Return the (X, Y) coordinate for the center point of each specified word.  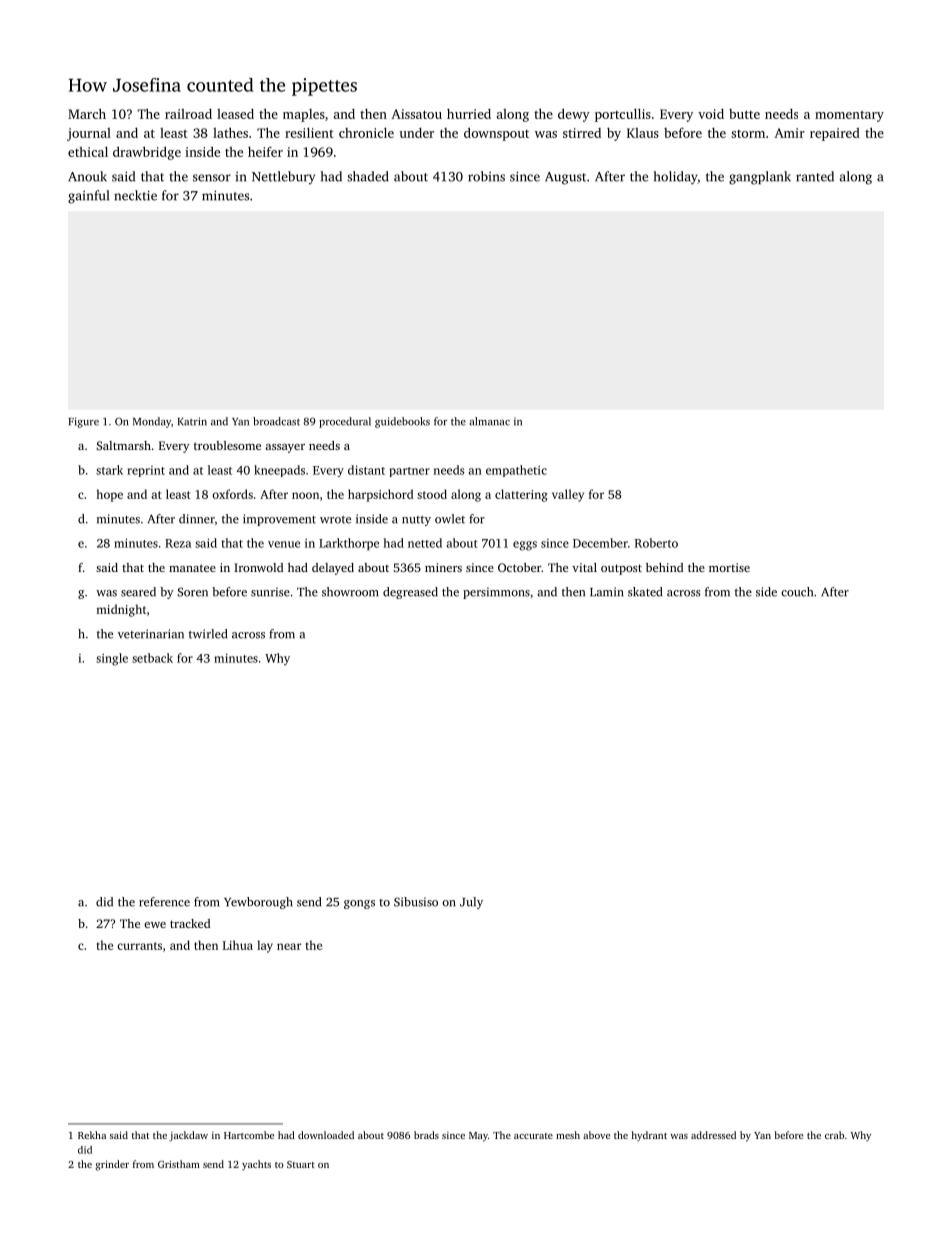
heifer (265, 151)
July (471, 903)
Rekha (92, 1135)
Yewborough (258, 903)
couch (797, 592)
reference (164, 902)
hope (110, 495)
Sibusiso (416, 902)
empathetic (516, 471)
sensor (212, 178)
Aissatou (416, 114)
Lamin (607, 592)
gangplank (760, 178)
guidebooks (402, 422)
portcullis (623, 115)
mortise (729, 567)
